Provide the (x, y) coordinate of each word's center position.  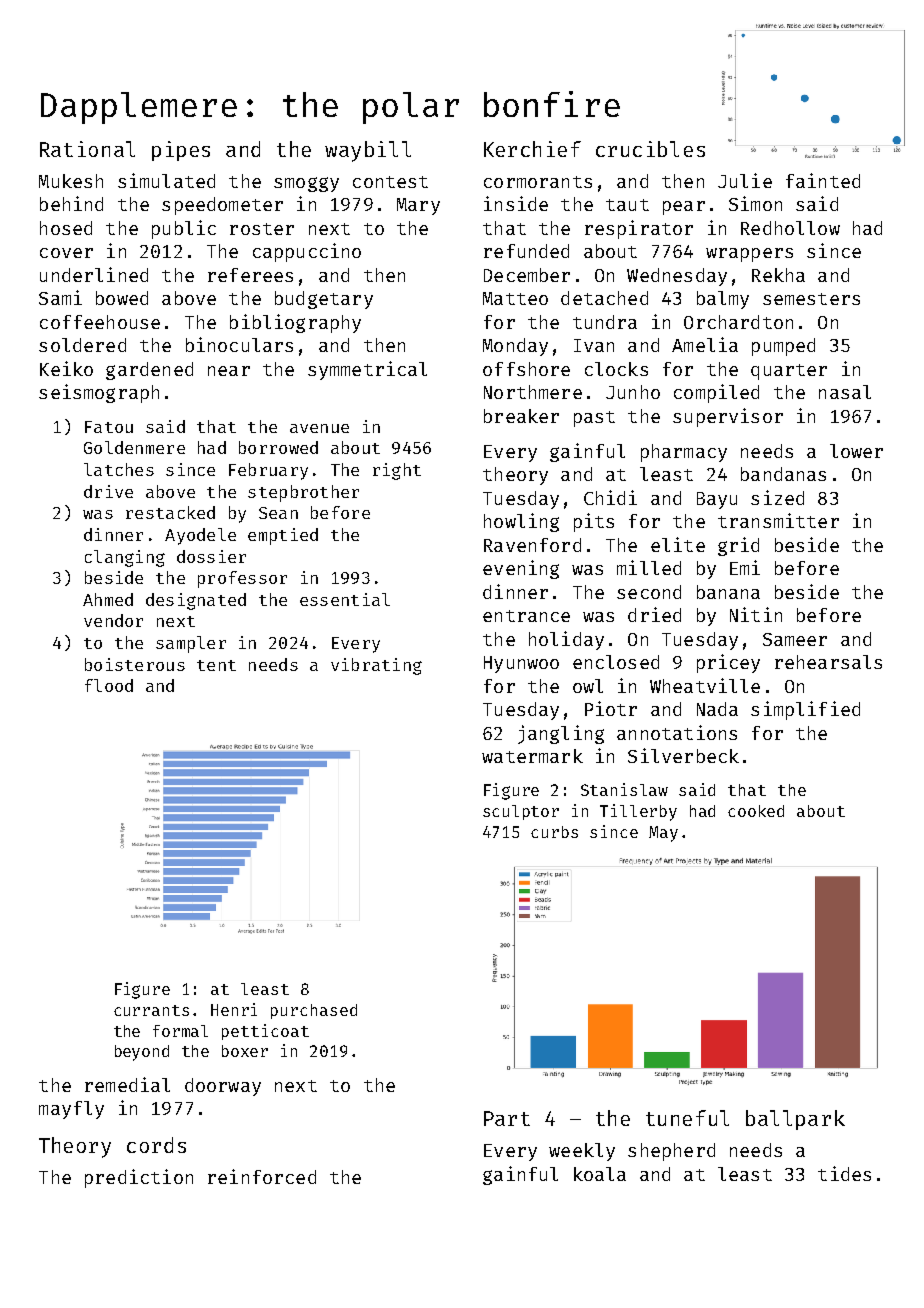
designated (196, 601)
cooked (756, 811)
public (184, 229)
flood (109, 685)
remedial (127, 1084)
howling (521, 522)
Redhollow (790, 228)
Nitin (756, 614)
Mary (418, 206)
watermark (532, 756)
